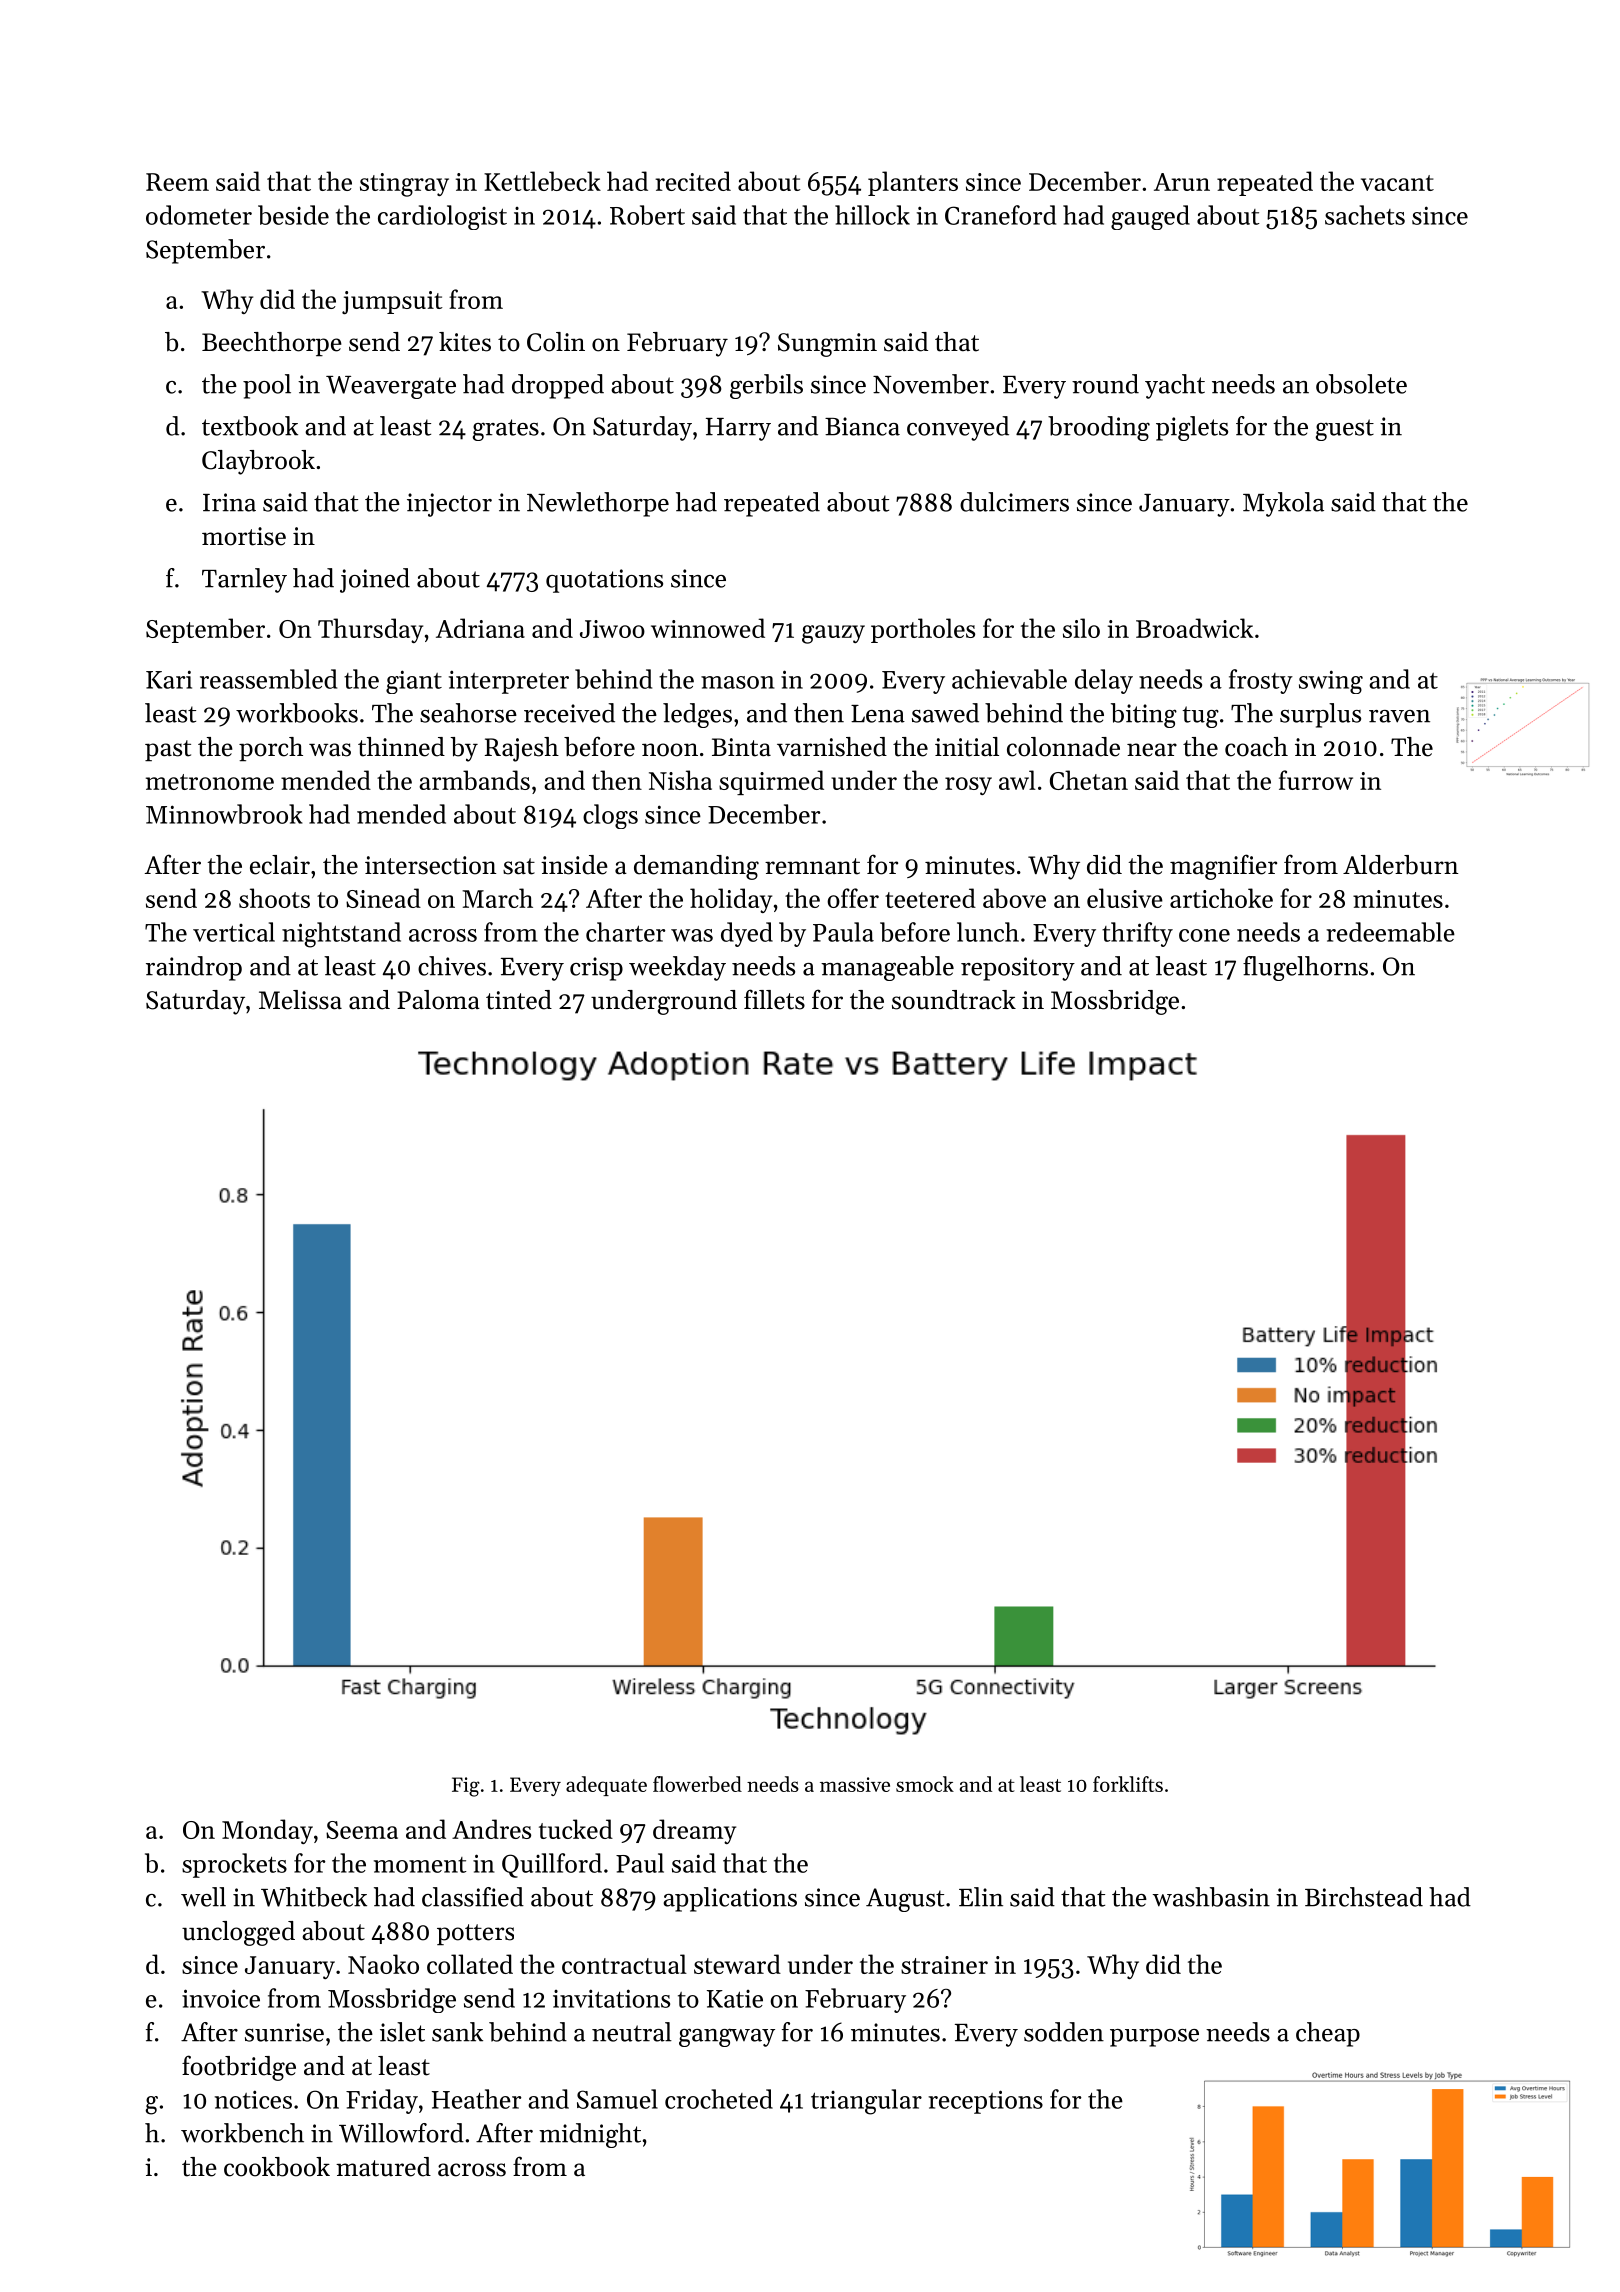  Describe the element at coordinates (177, 182) in the page. I see `Reem` at that location.
